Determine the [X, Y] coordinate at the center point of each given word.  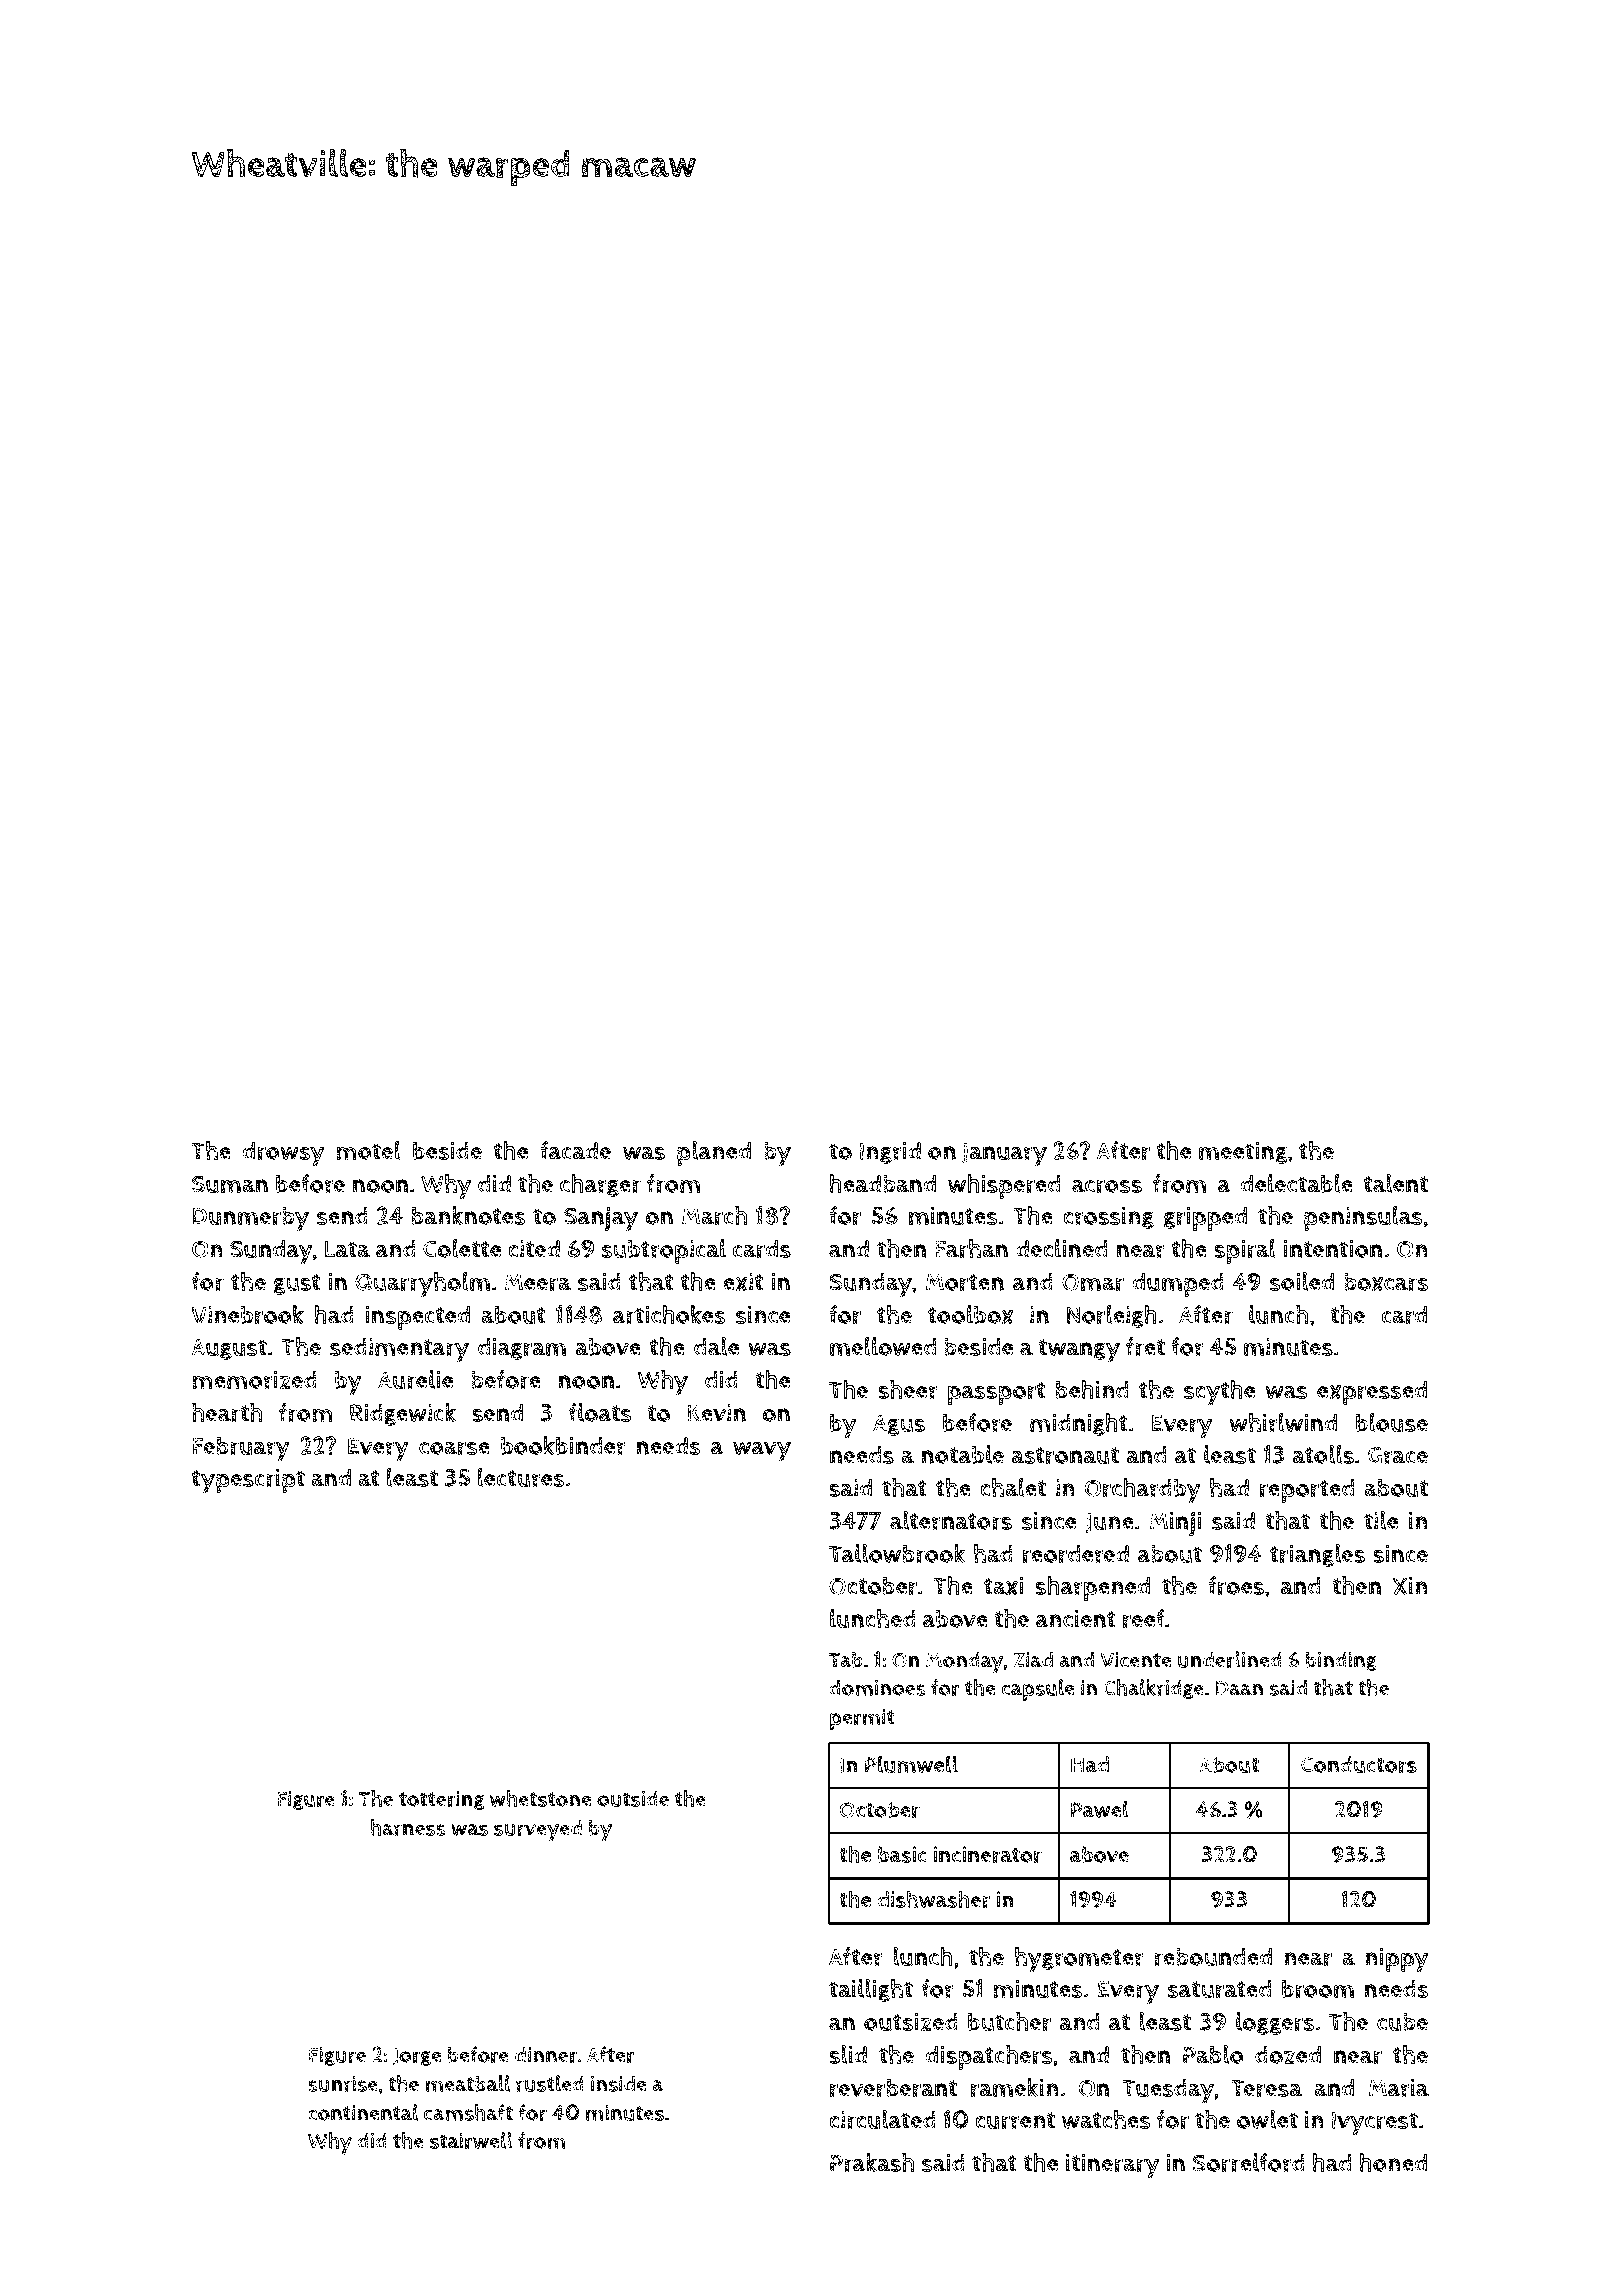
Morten [965, 1282]
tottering [441, 1800]
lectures [521, 1477]
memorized [254, 1379]
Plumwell [911, 1764]
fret [1145, 1346]
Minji [1176, 1524]
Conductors [1359, 1764]
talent [1396, 1183]
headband [883, 1183]
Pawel [1100, 1809]
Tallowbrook [897, 1553]
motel [368, 1150]
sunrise [343, 2084]
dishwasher [933, 1899]
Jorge [417, 2057]
